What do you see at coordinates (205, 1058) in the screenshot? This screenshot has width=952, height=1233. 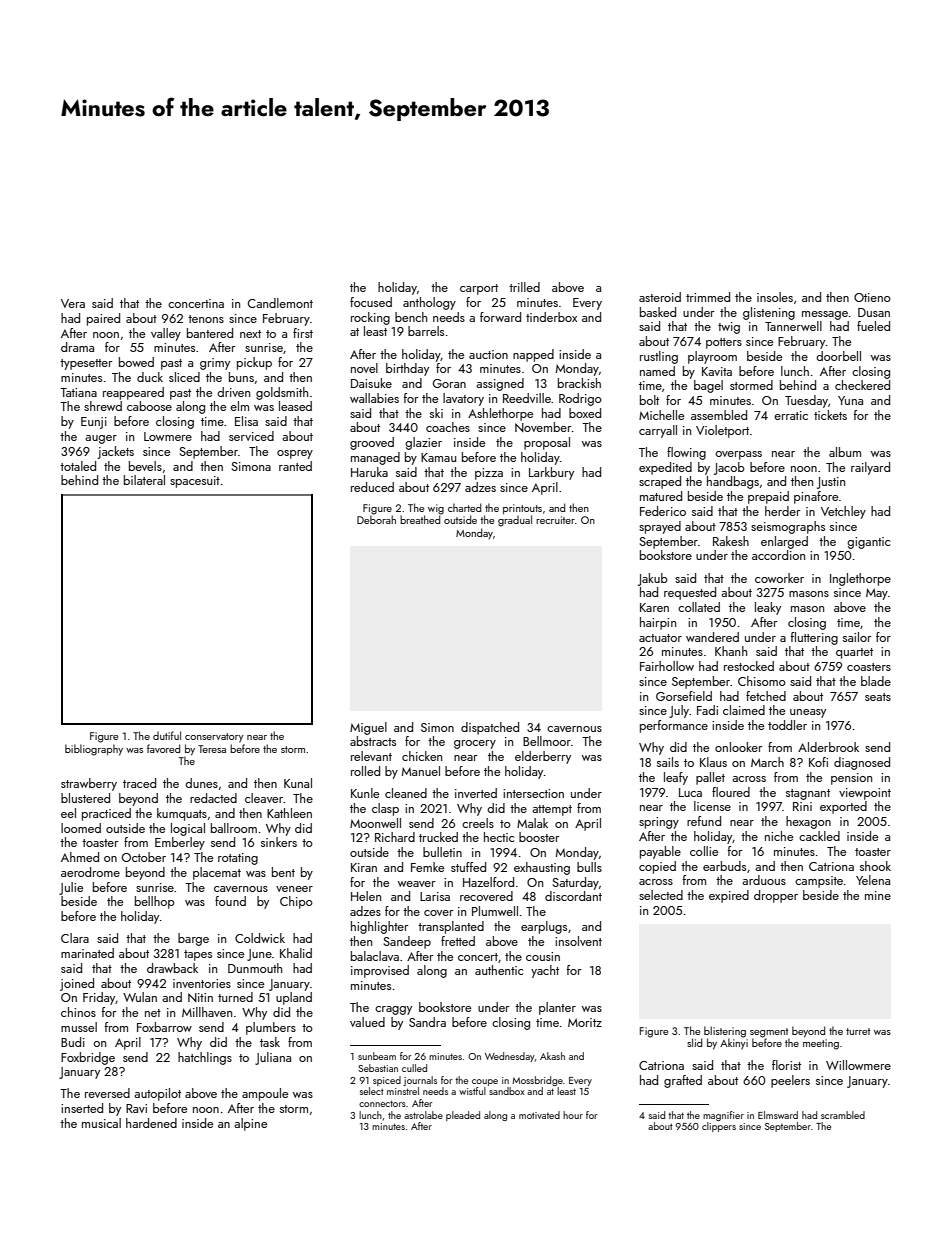 I see `hatchlings` at bounding box center [205, 1058].
